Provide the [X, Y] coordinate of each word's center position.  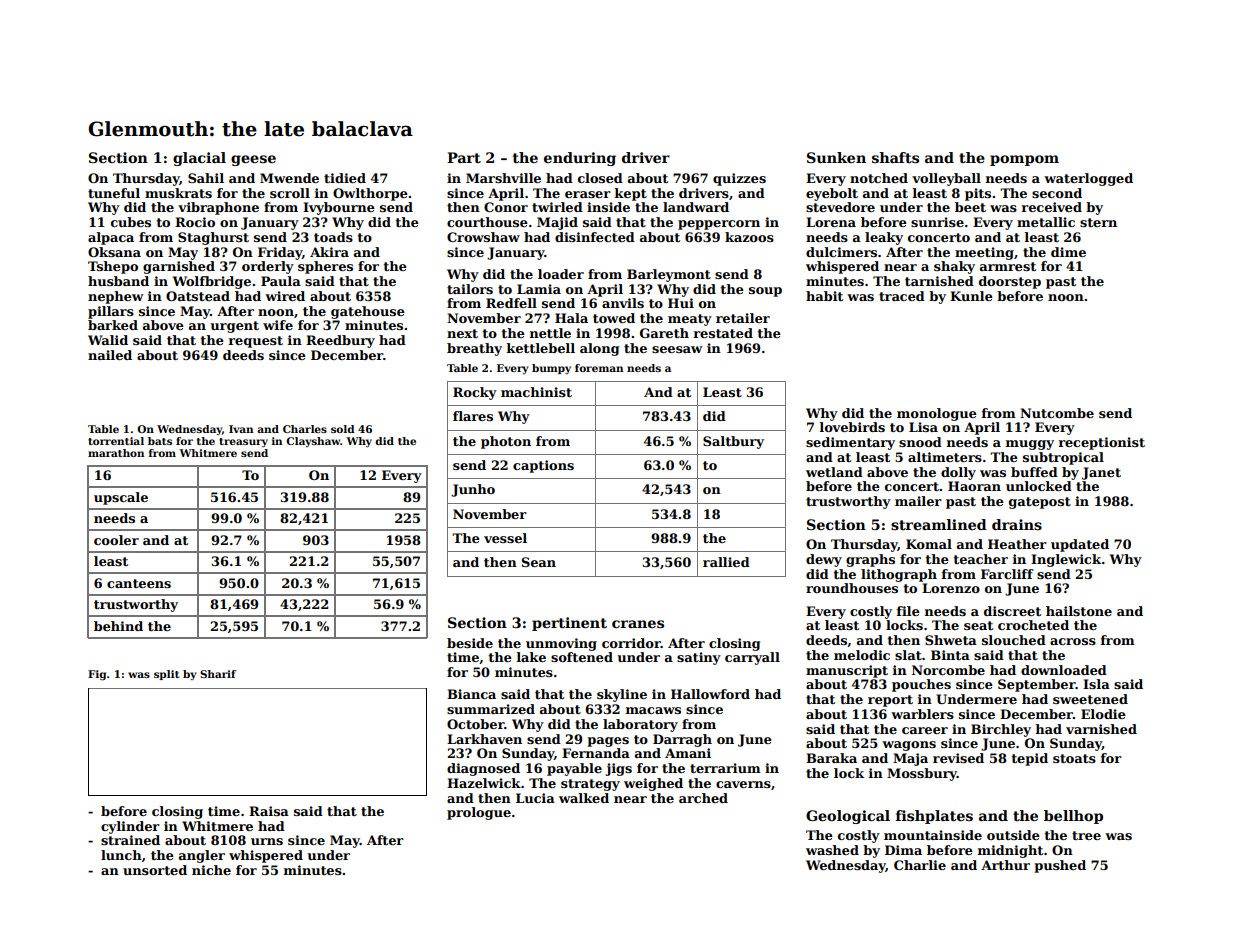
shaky [954, 267]
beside [470, 643]
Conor [506, 207]
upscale [121, 498]
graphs [870, 560]
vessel [505, 538]
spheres [325, 267]
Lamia [539, 289]
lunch [121, 855]
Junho [473, 490]
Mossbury [922, 774]
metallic [1046, 222]
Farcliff [1007, 574]
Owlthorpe [370, 194]
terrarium [725, 768]
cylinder [130, 827]
